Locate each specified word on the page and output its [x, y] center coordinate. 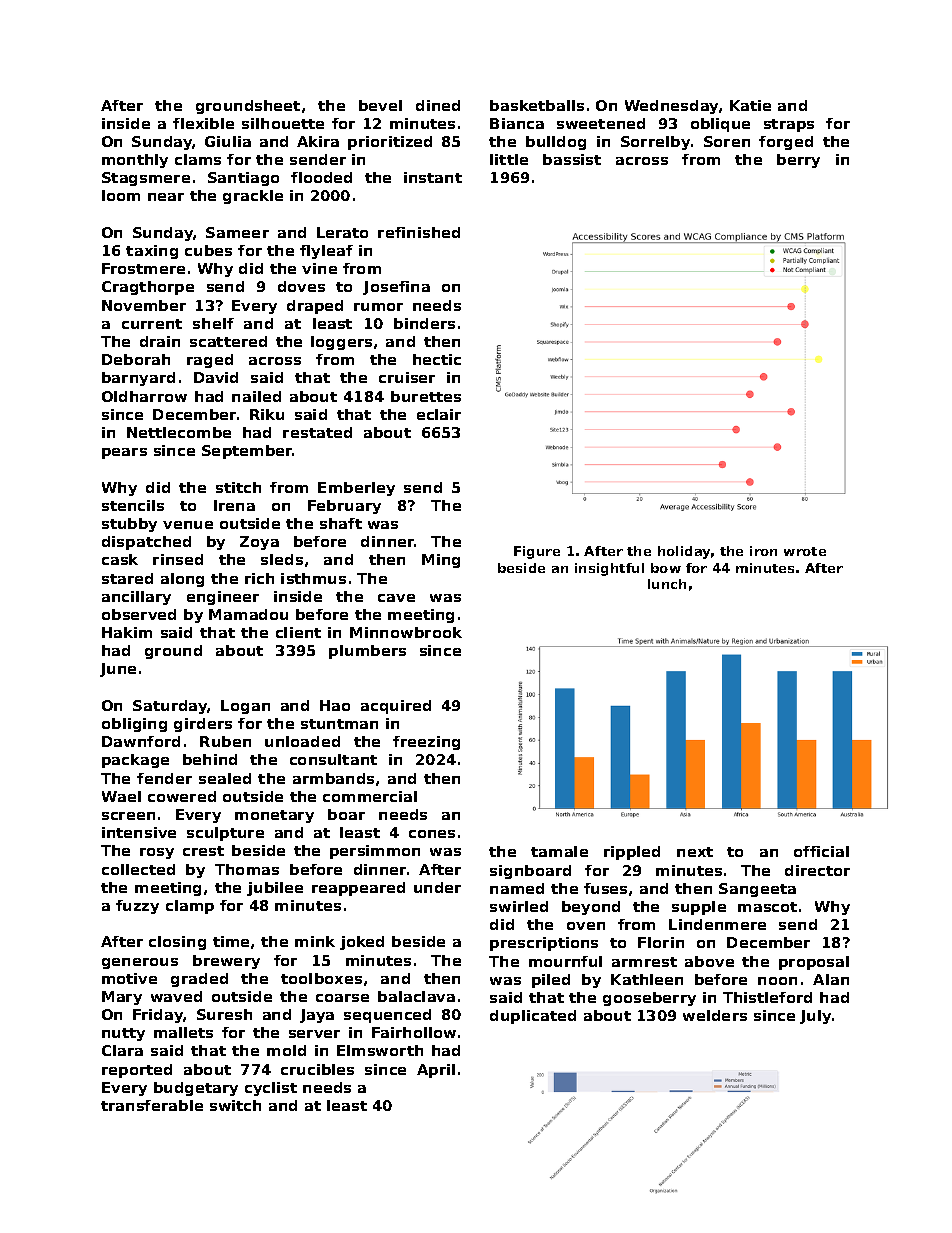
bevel [380, 105]
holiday [684, 552]
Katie [750, 105]
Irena [234, 505]
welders [715, 1015]
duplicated [533, 1017]
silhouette [283, 123]
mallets [183, 1032]
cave [396, 598]
